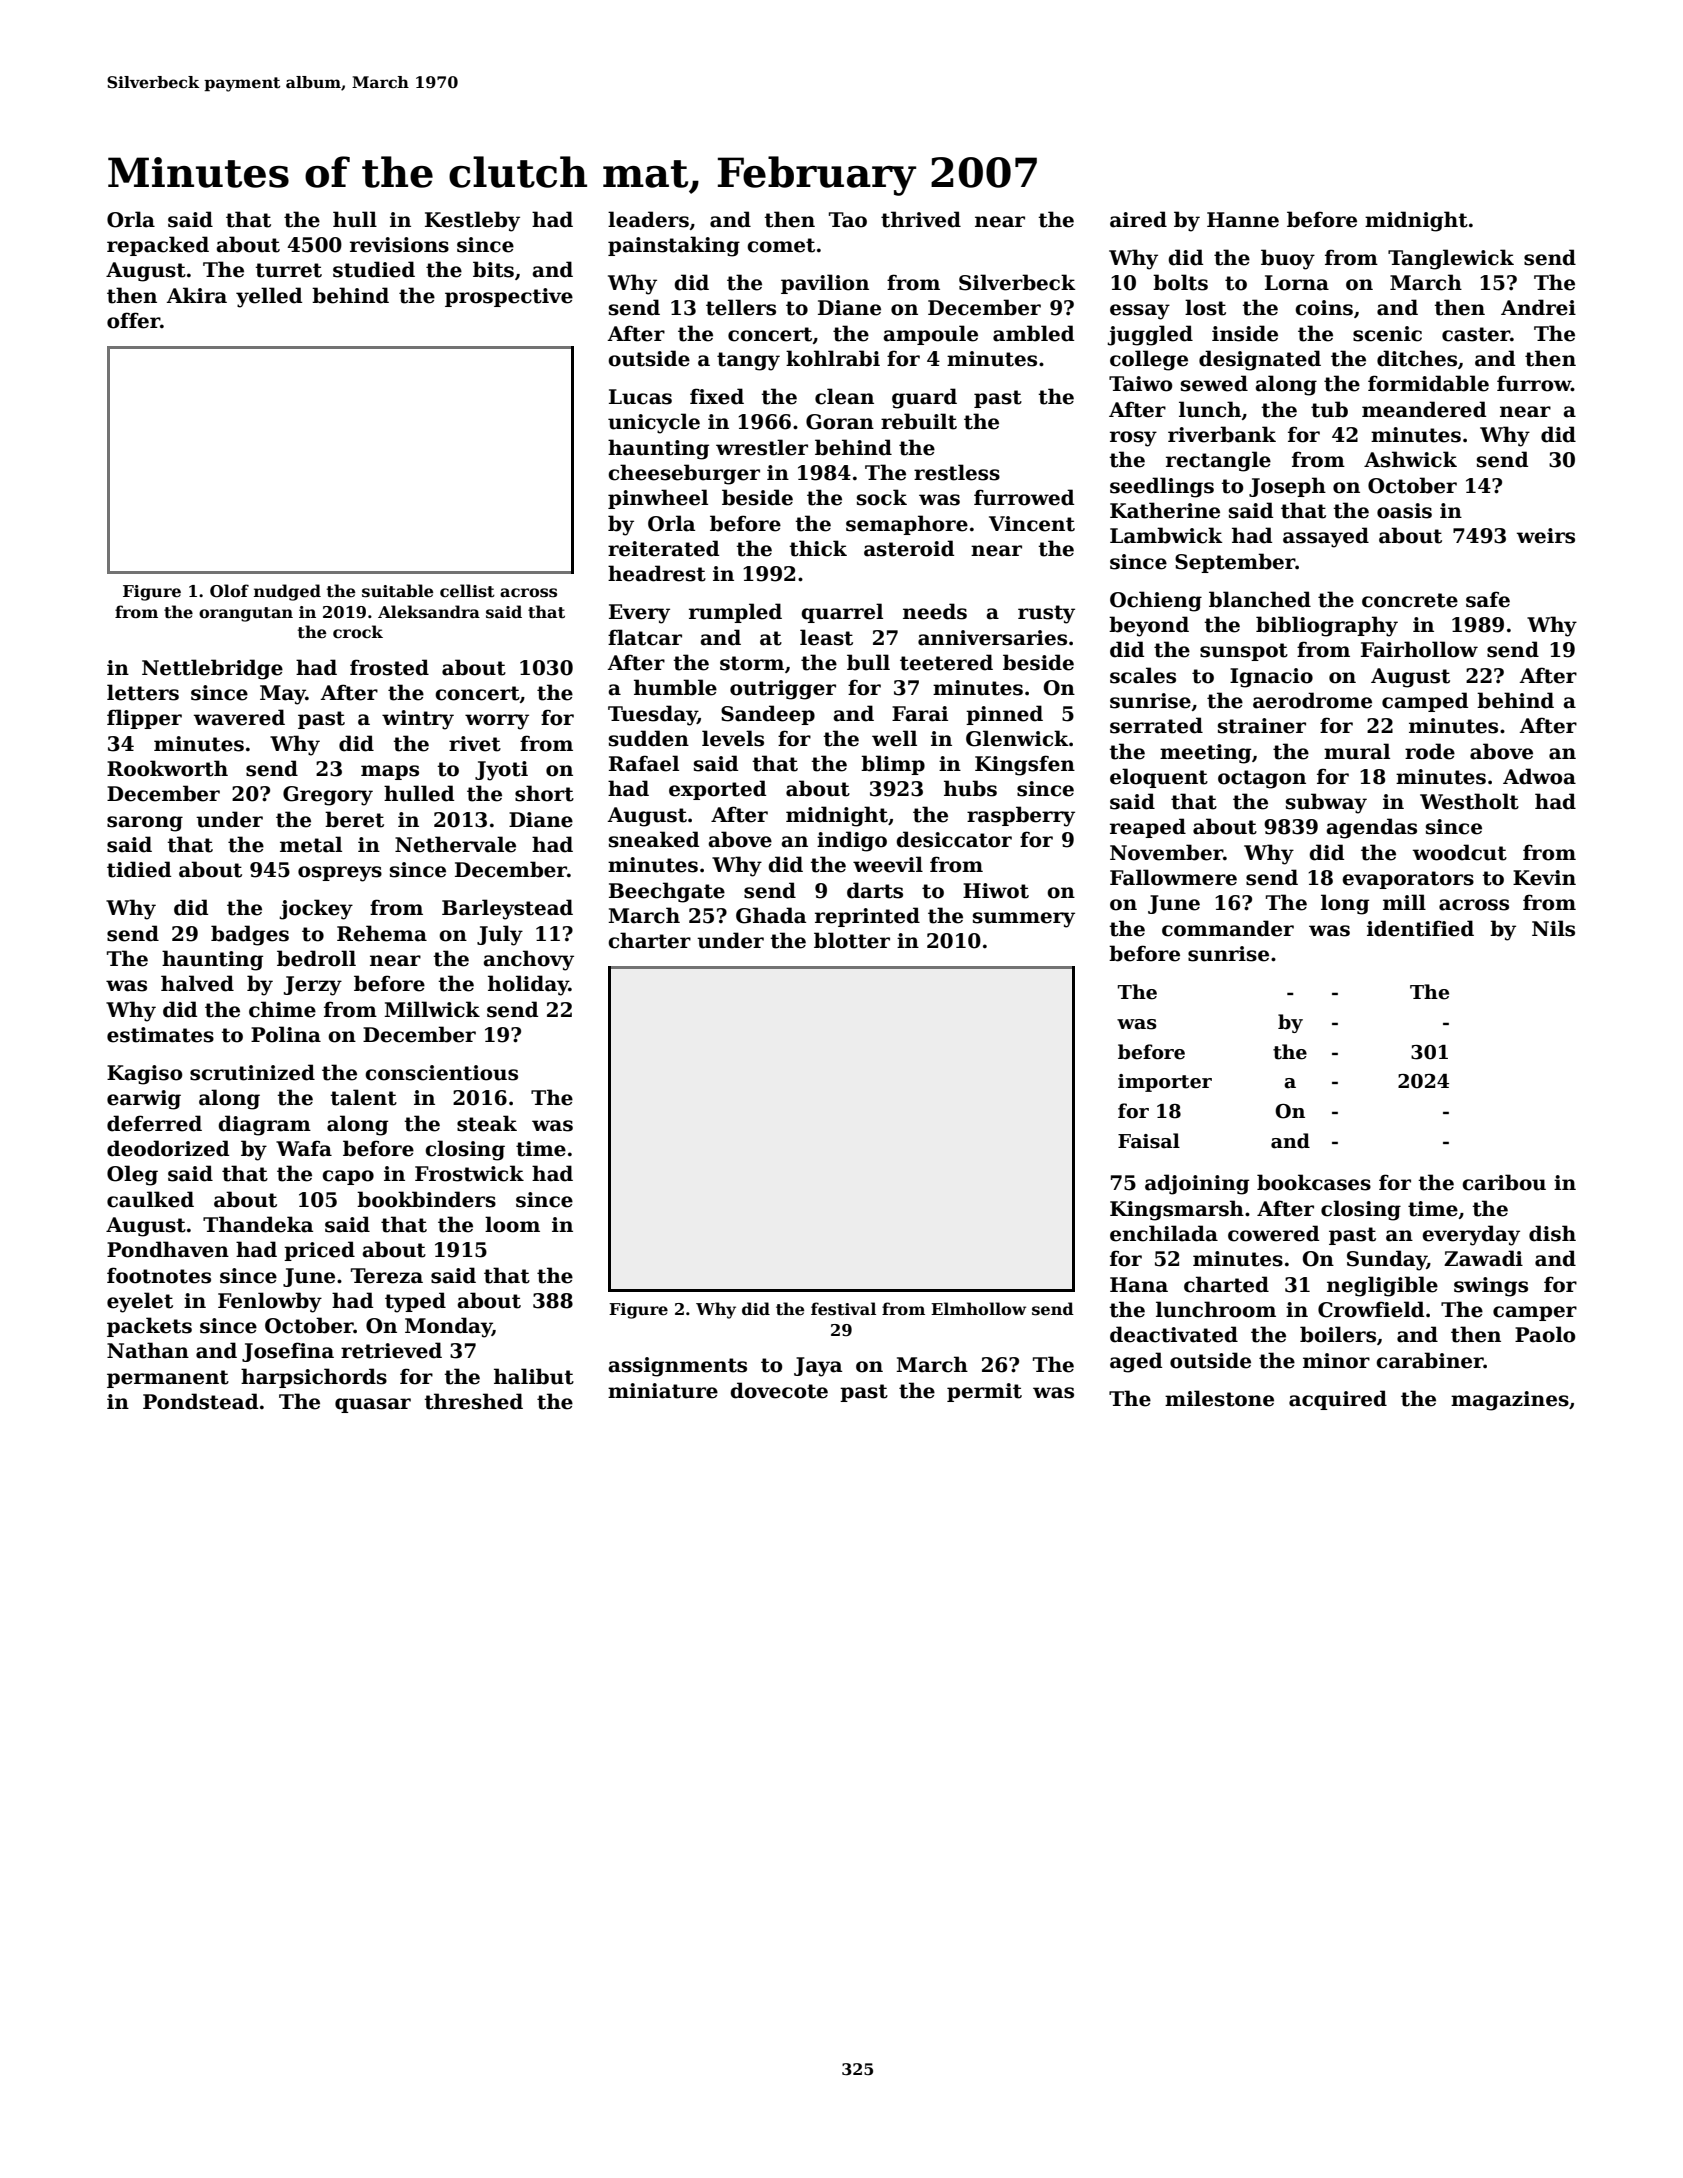  Describe the element at coordinates (158, 246) in the screenshot. I see `repacked` at that location.
